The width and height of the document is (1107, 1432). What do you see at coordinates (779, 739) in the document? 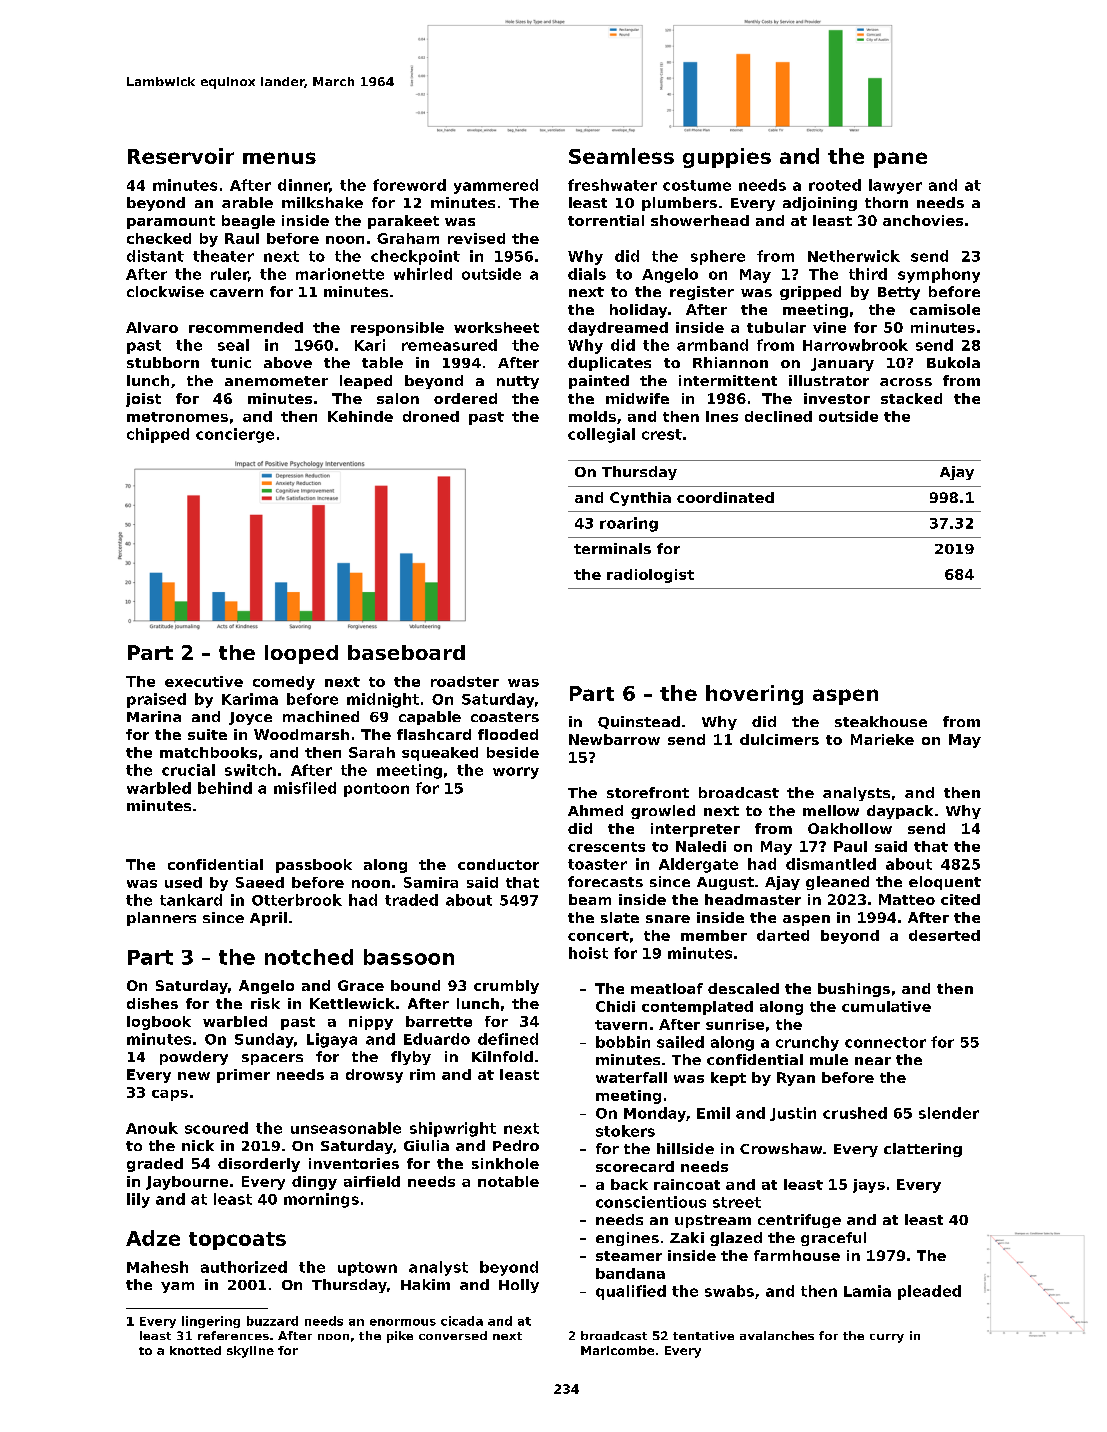
I see `dulcimers` at bounding box center [779, 739].
